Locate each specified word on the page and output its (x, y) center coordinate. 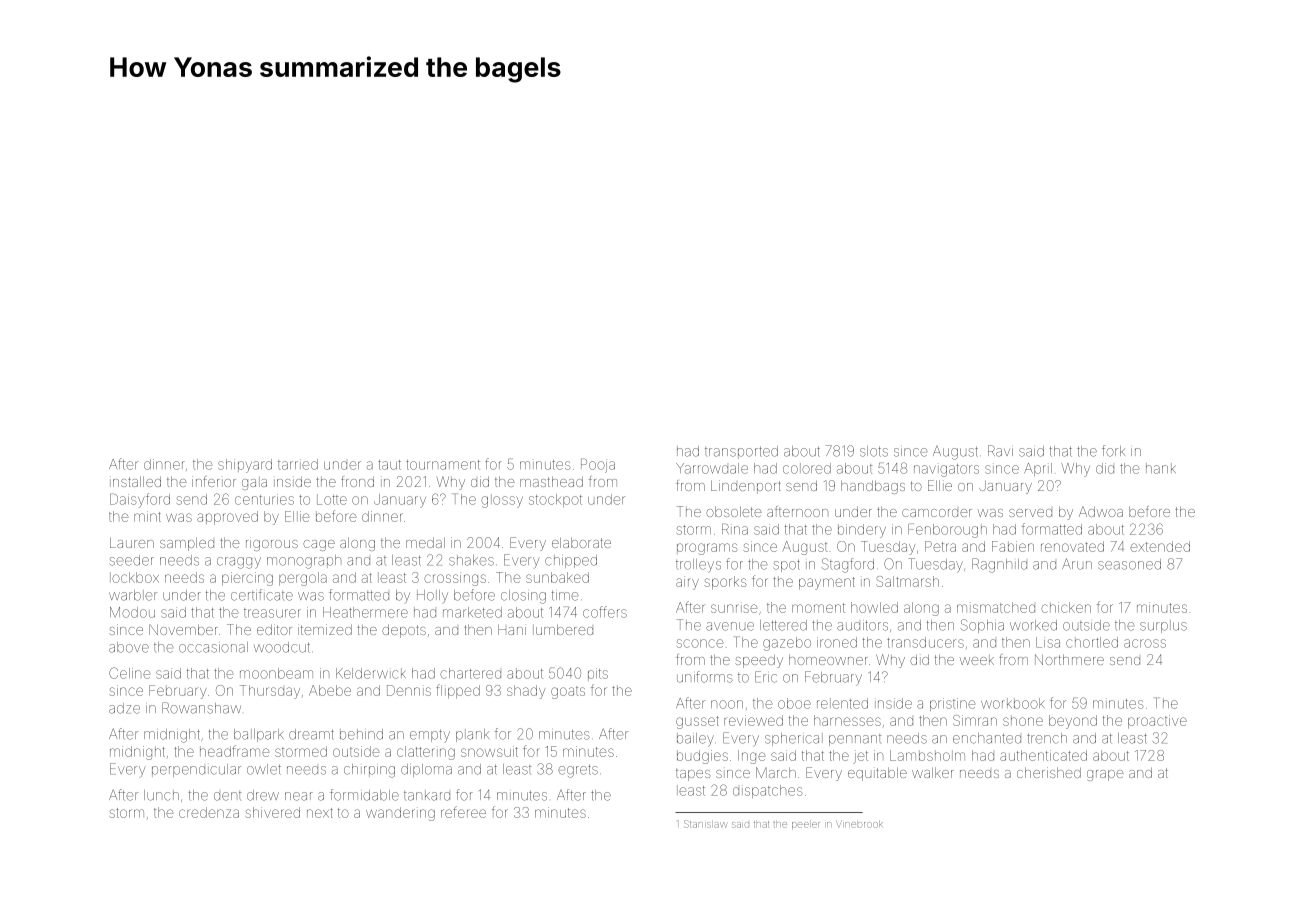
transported (741, 452)
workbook (1012, 703)
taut (389, 465)
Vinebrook (859, 824)
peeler (806, 825)
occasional (213, 647)
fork (1113, 451)
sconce (700, 643)
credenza (209, 812)
